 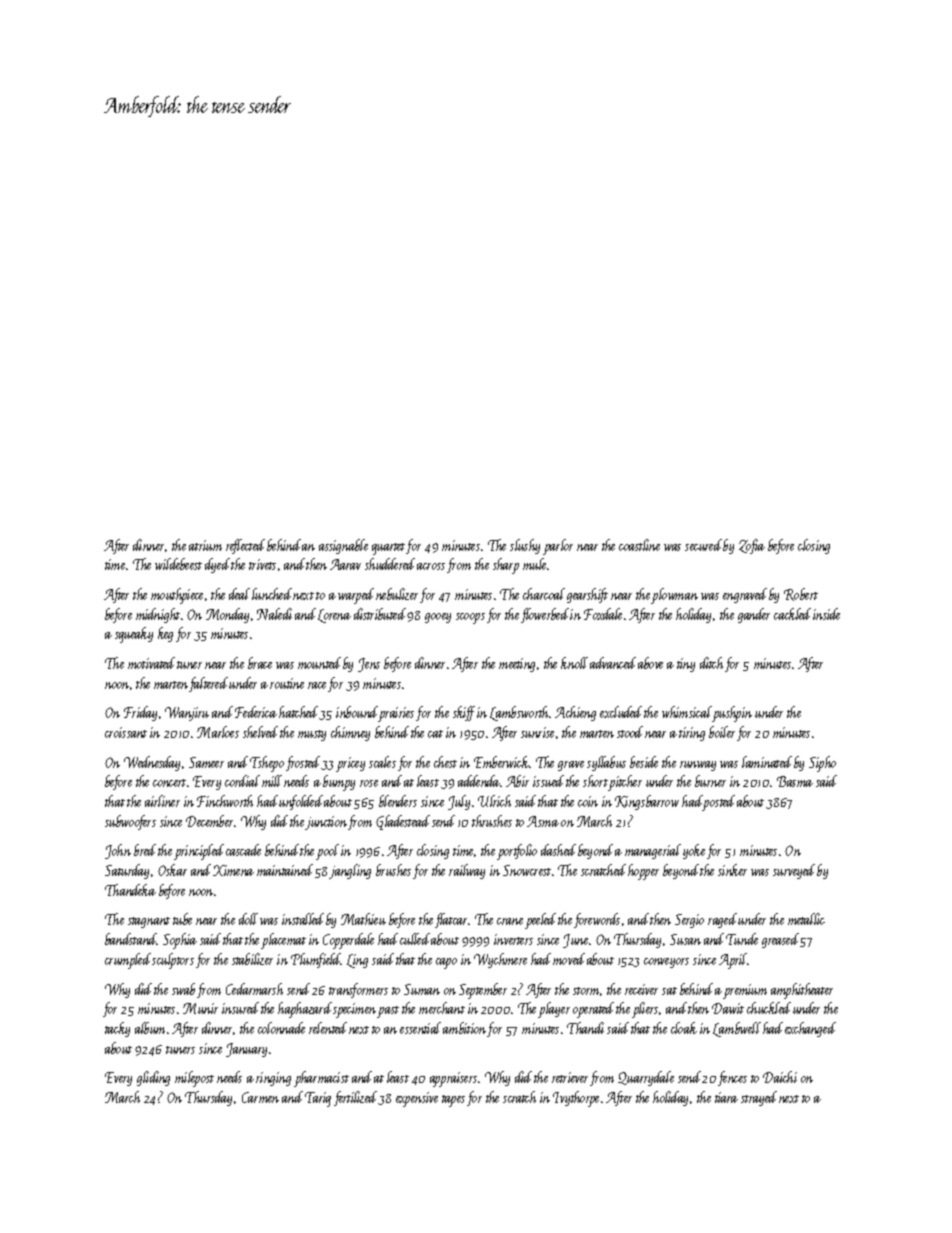 What do you see at coordinates (576, 1099) in the screenshot?
I see `Ivythorpe` at bounding box center [576, 1099].
